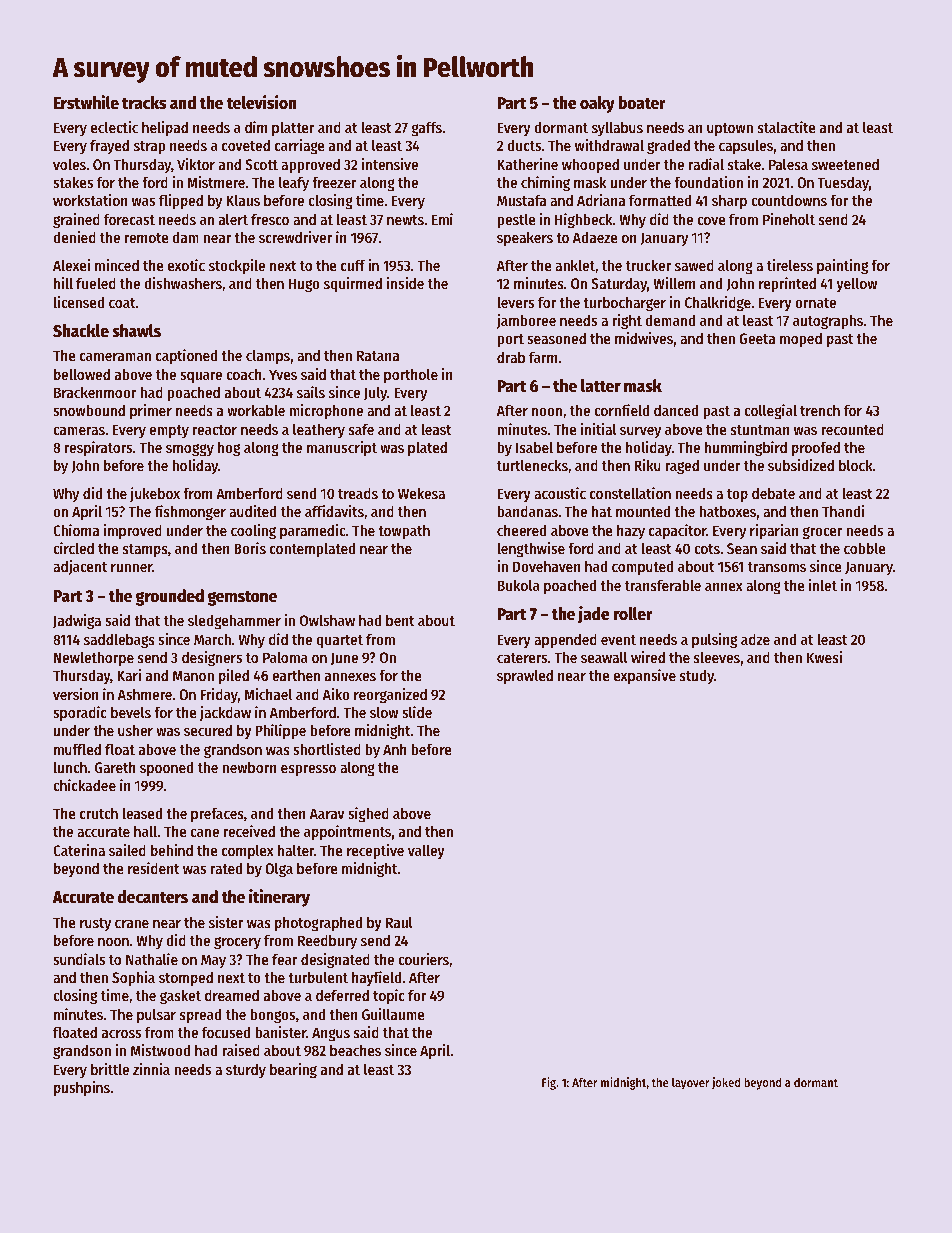 This image has width=952, height=1233. What do you see at coordinates (787, 127) in the image?
I see `stalactite` at bounding box center [787, 127].
